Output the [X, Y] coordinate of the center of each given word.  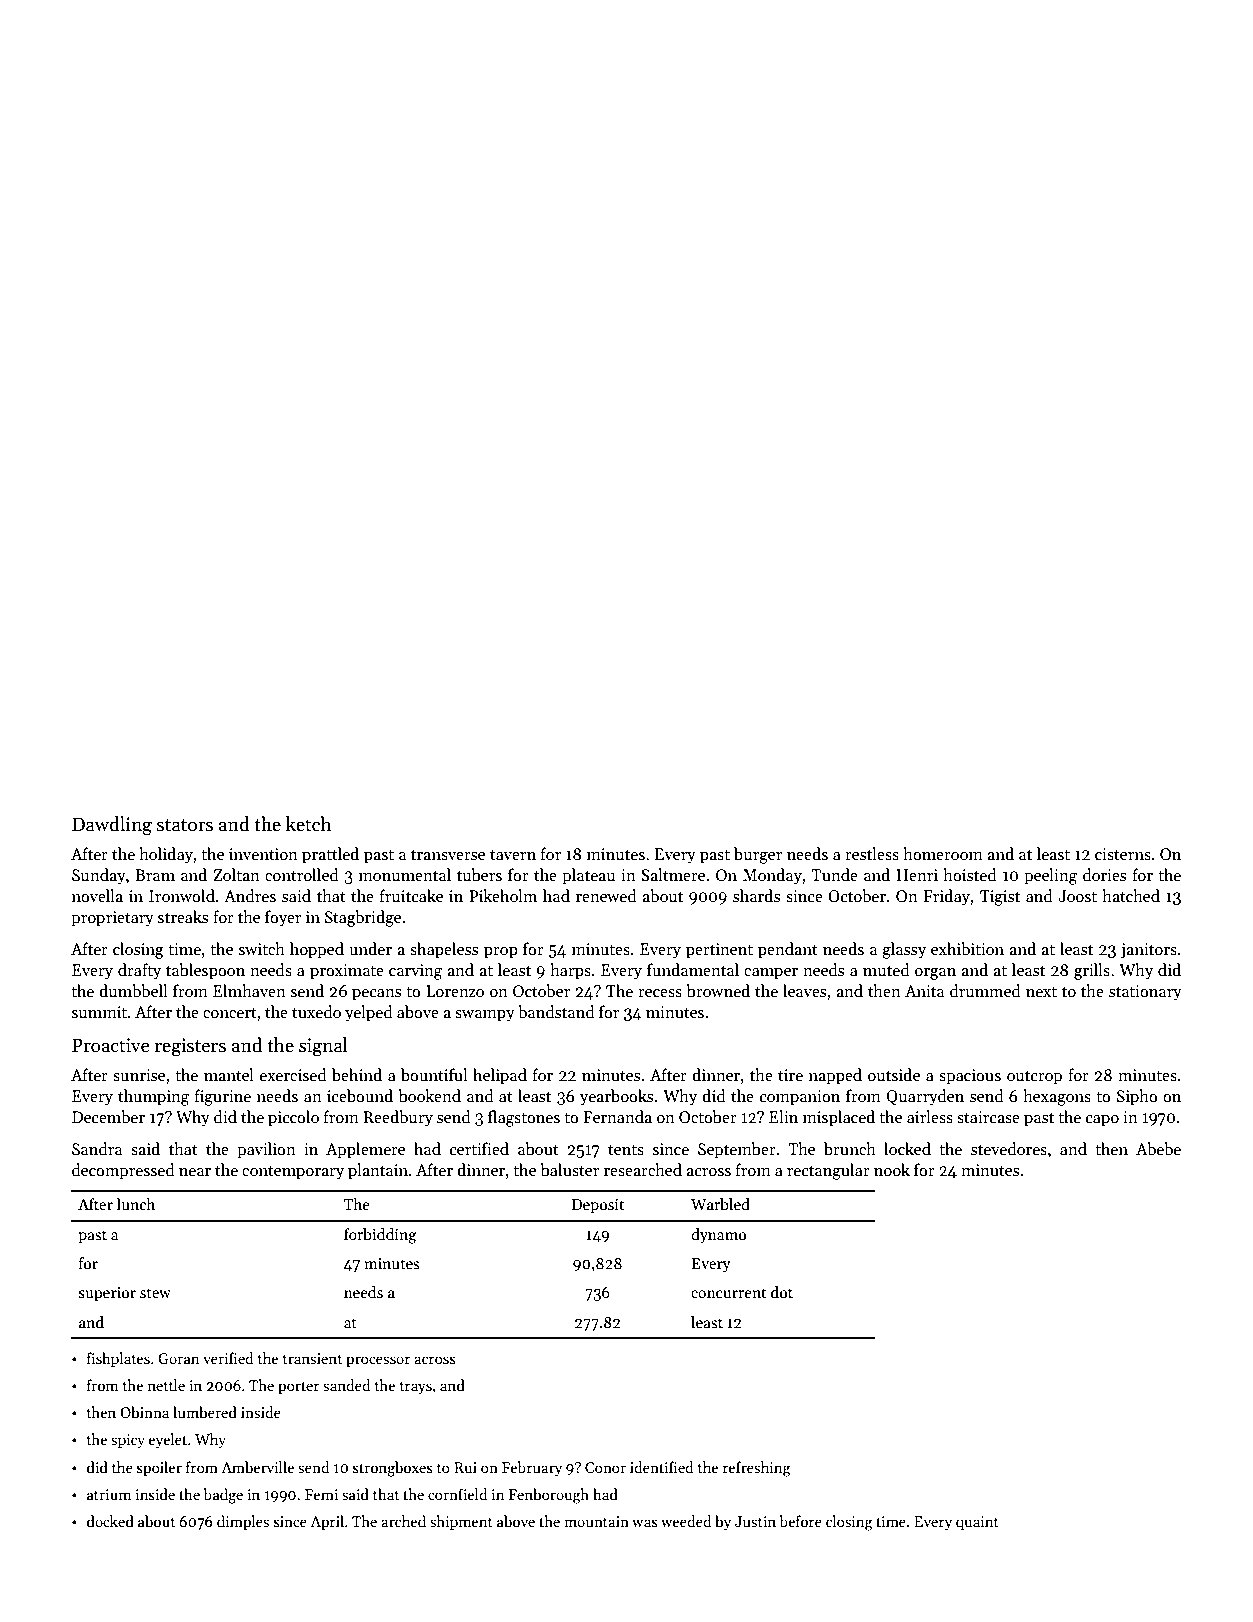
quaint [977, 1523]
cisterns [1123, 854]
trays [416, 1387]
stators [185, 825]
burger [758, 855]
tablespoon [205, 971]
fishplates [118, 1359]
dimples [243, 1522]
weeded [686, 1521]
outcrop [1034, 1078]
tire [790, 1075]
